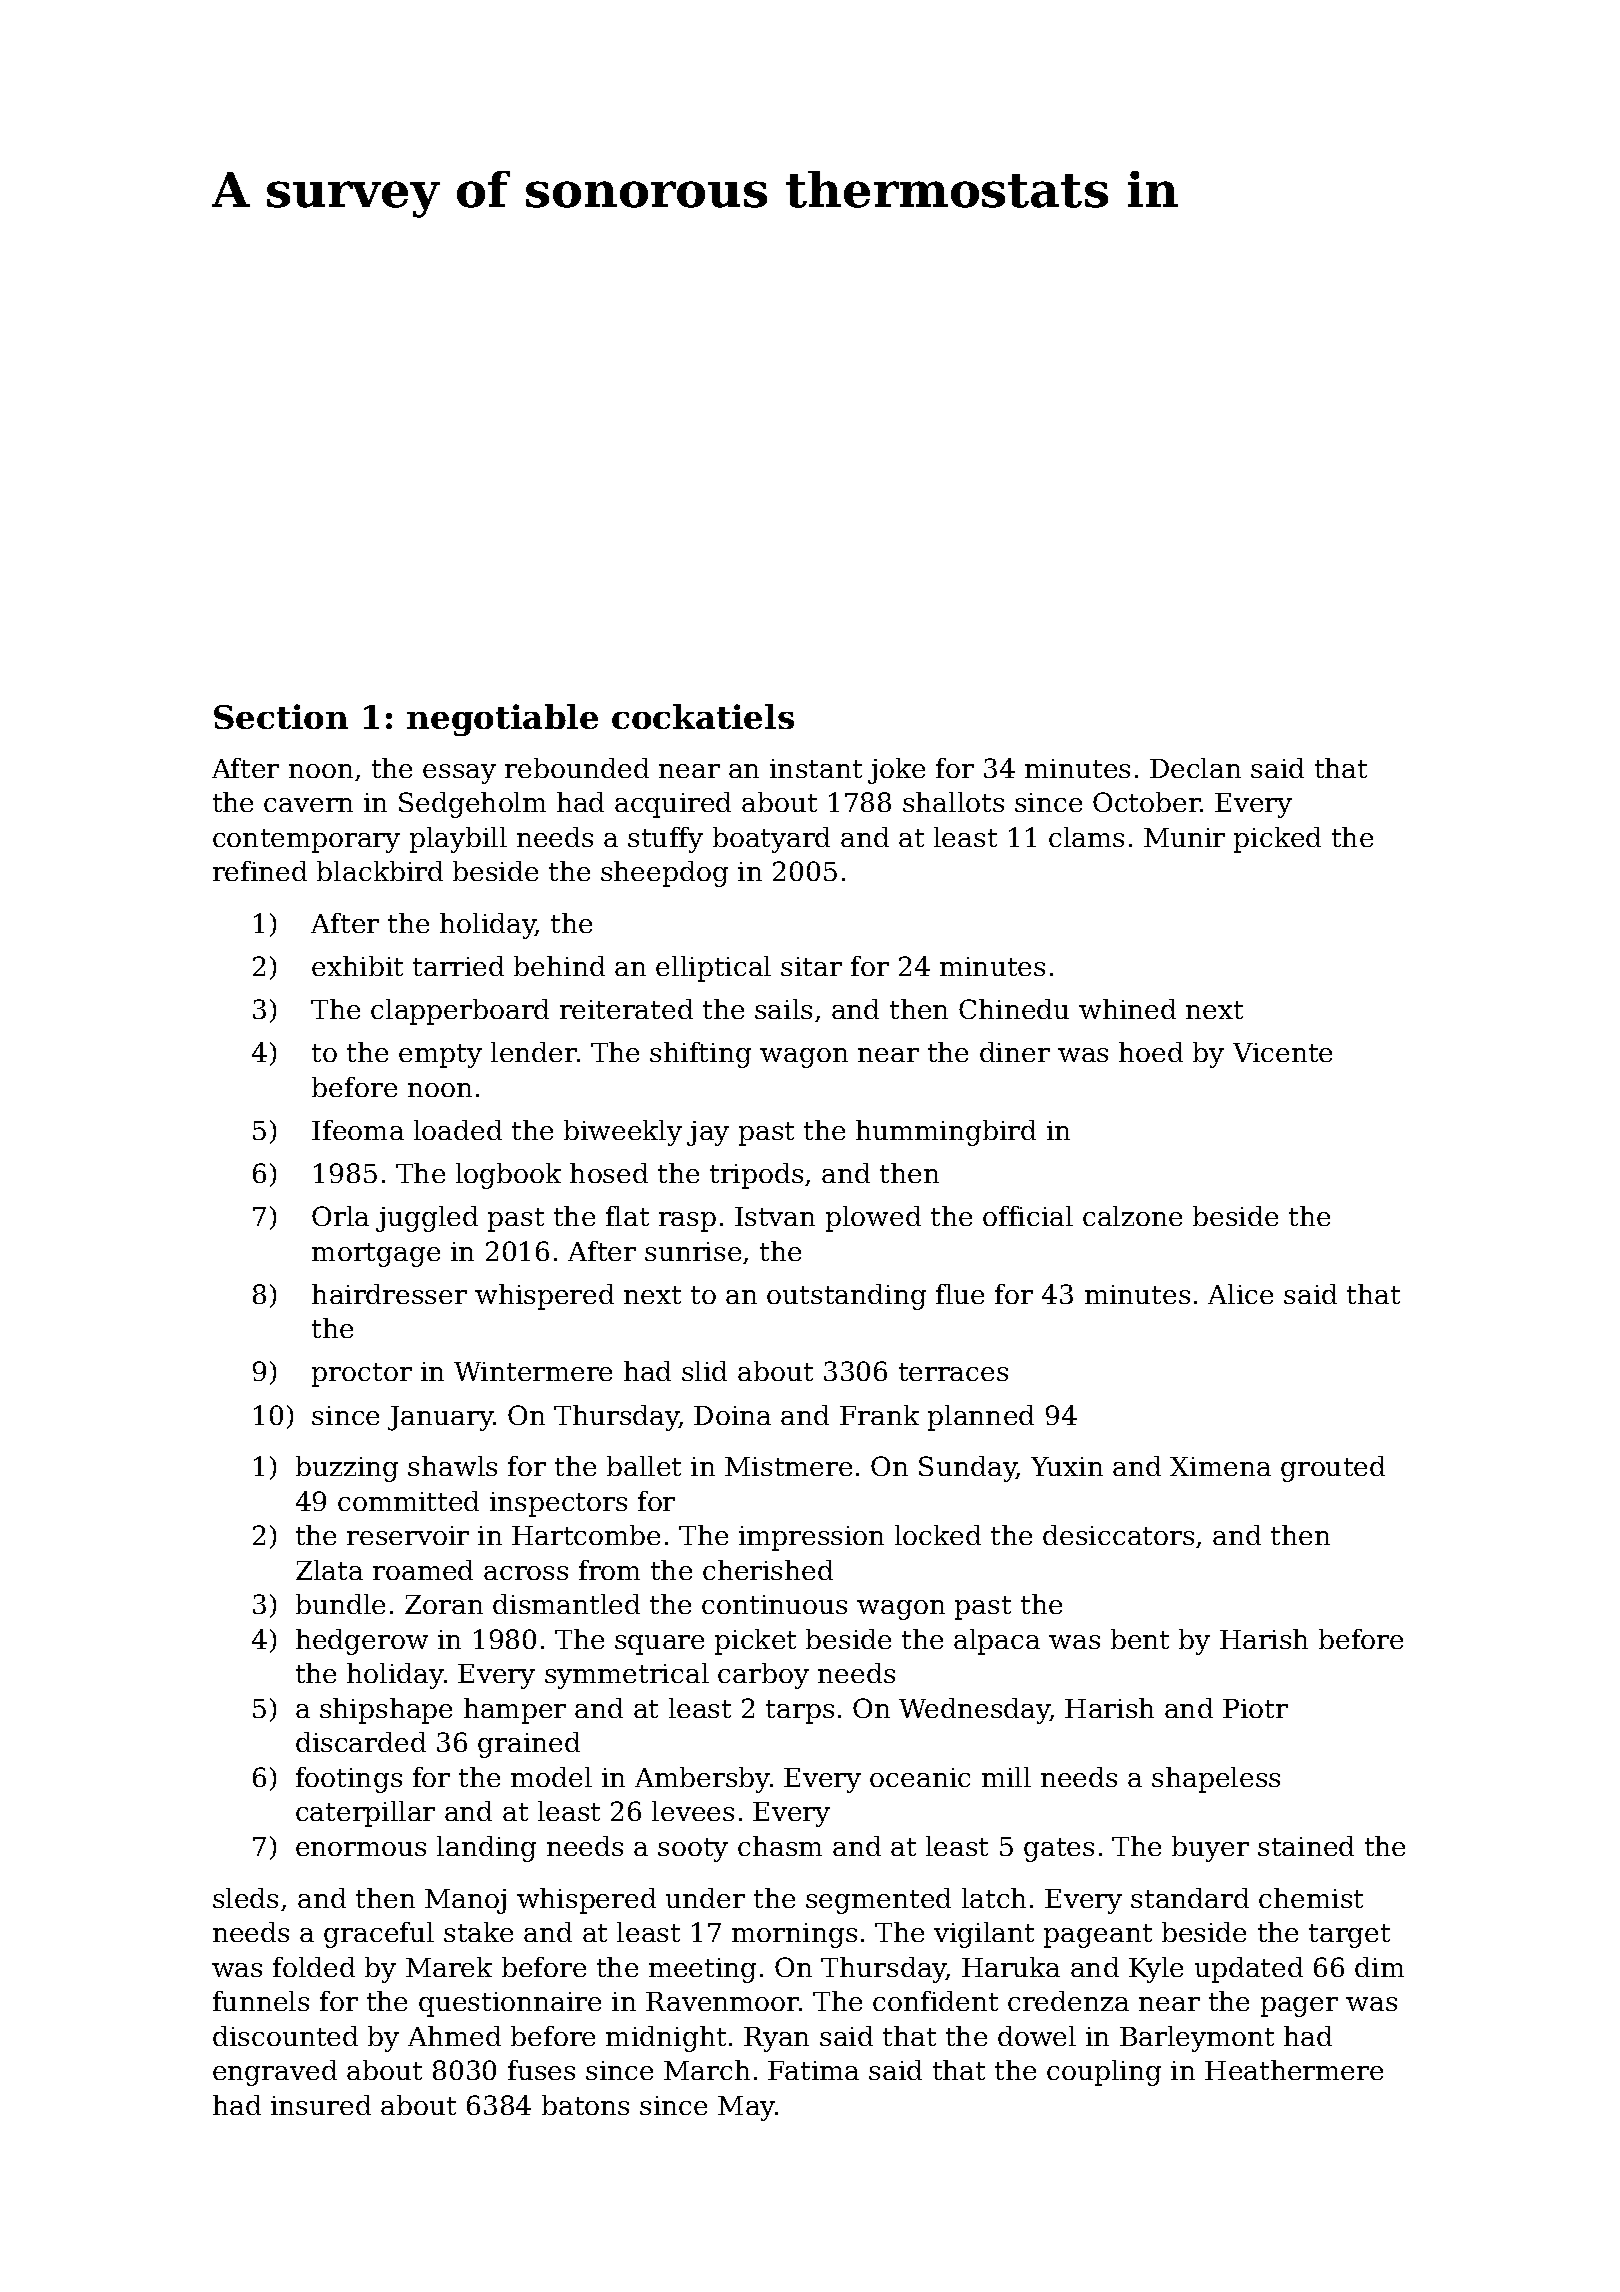  Describe the element at coordinates (703, 716) in the screenshot. I see `cockatiels` at that location.
